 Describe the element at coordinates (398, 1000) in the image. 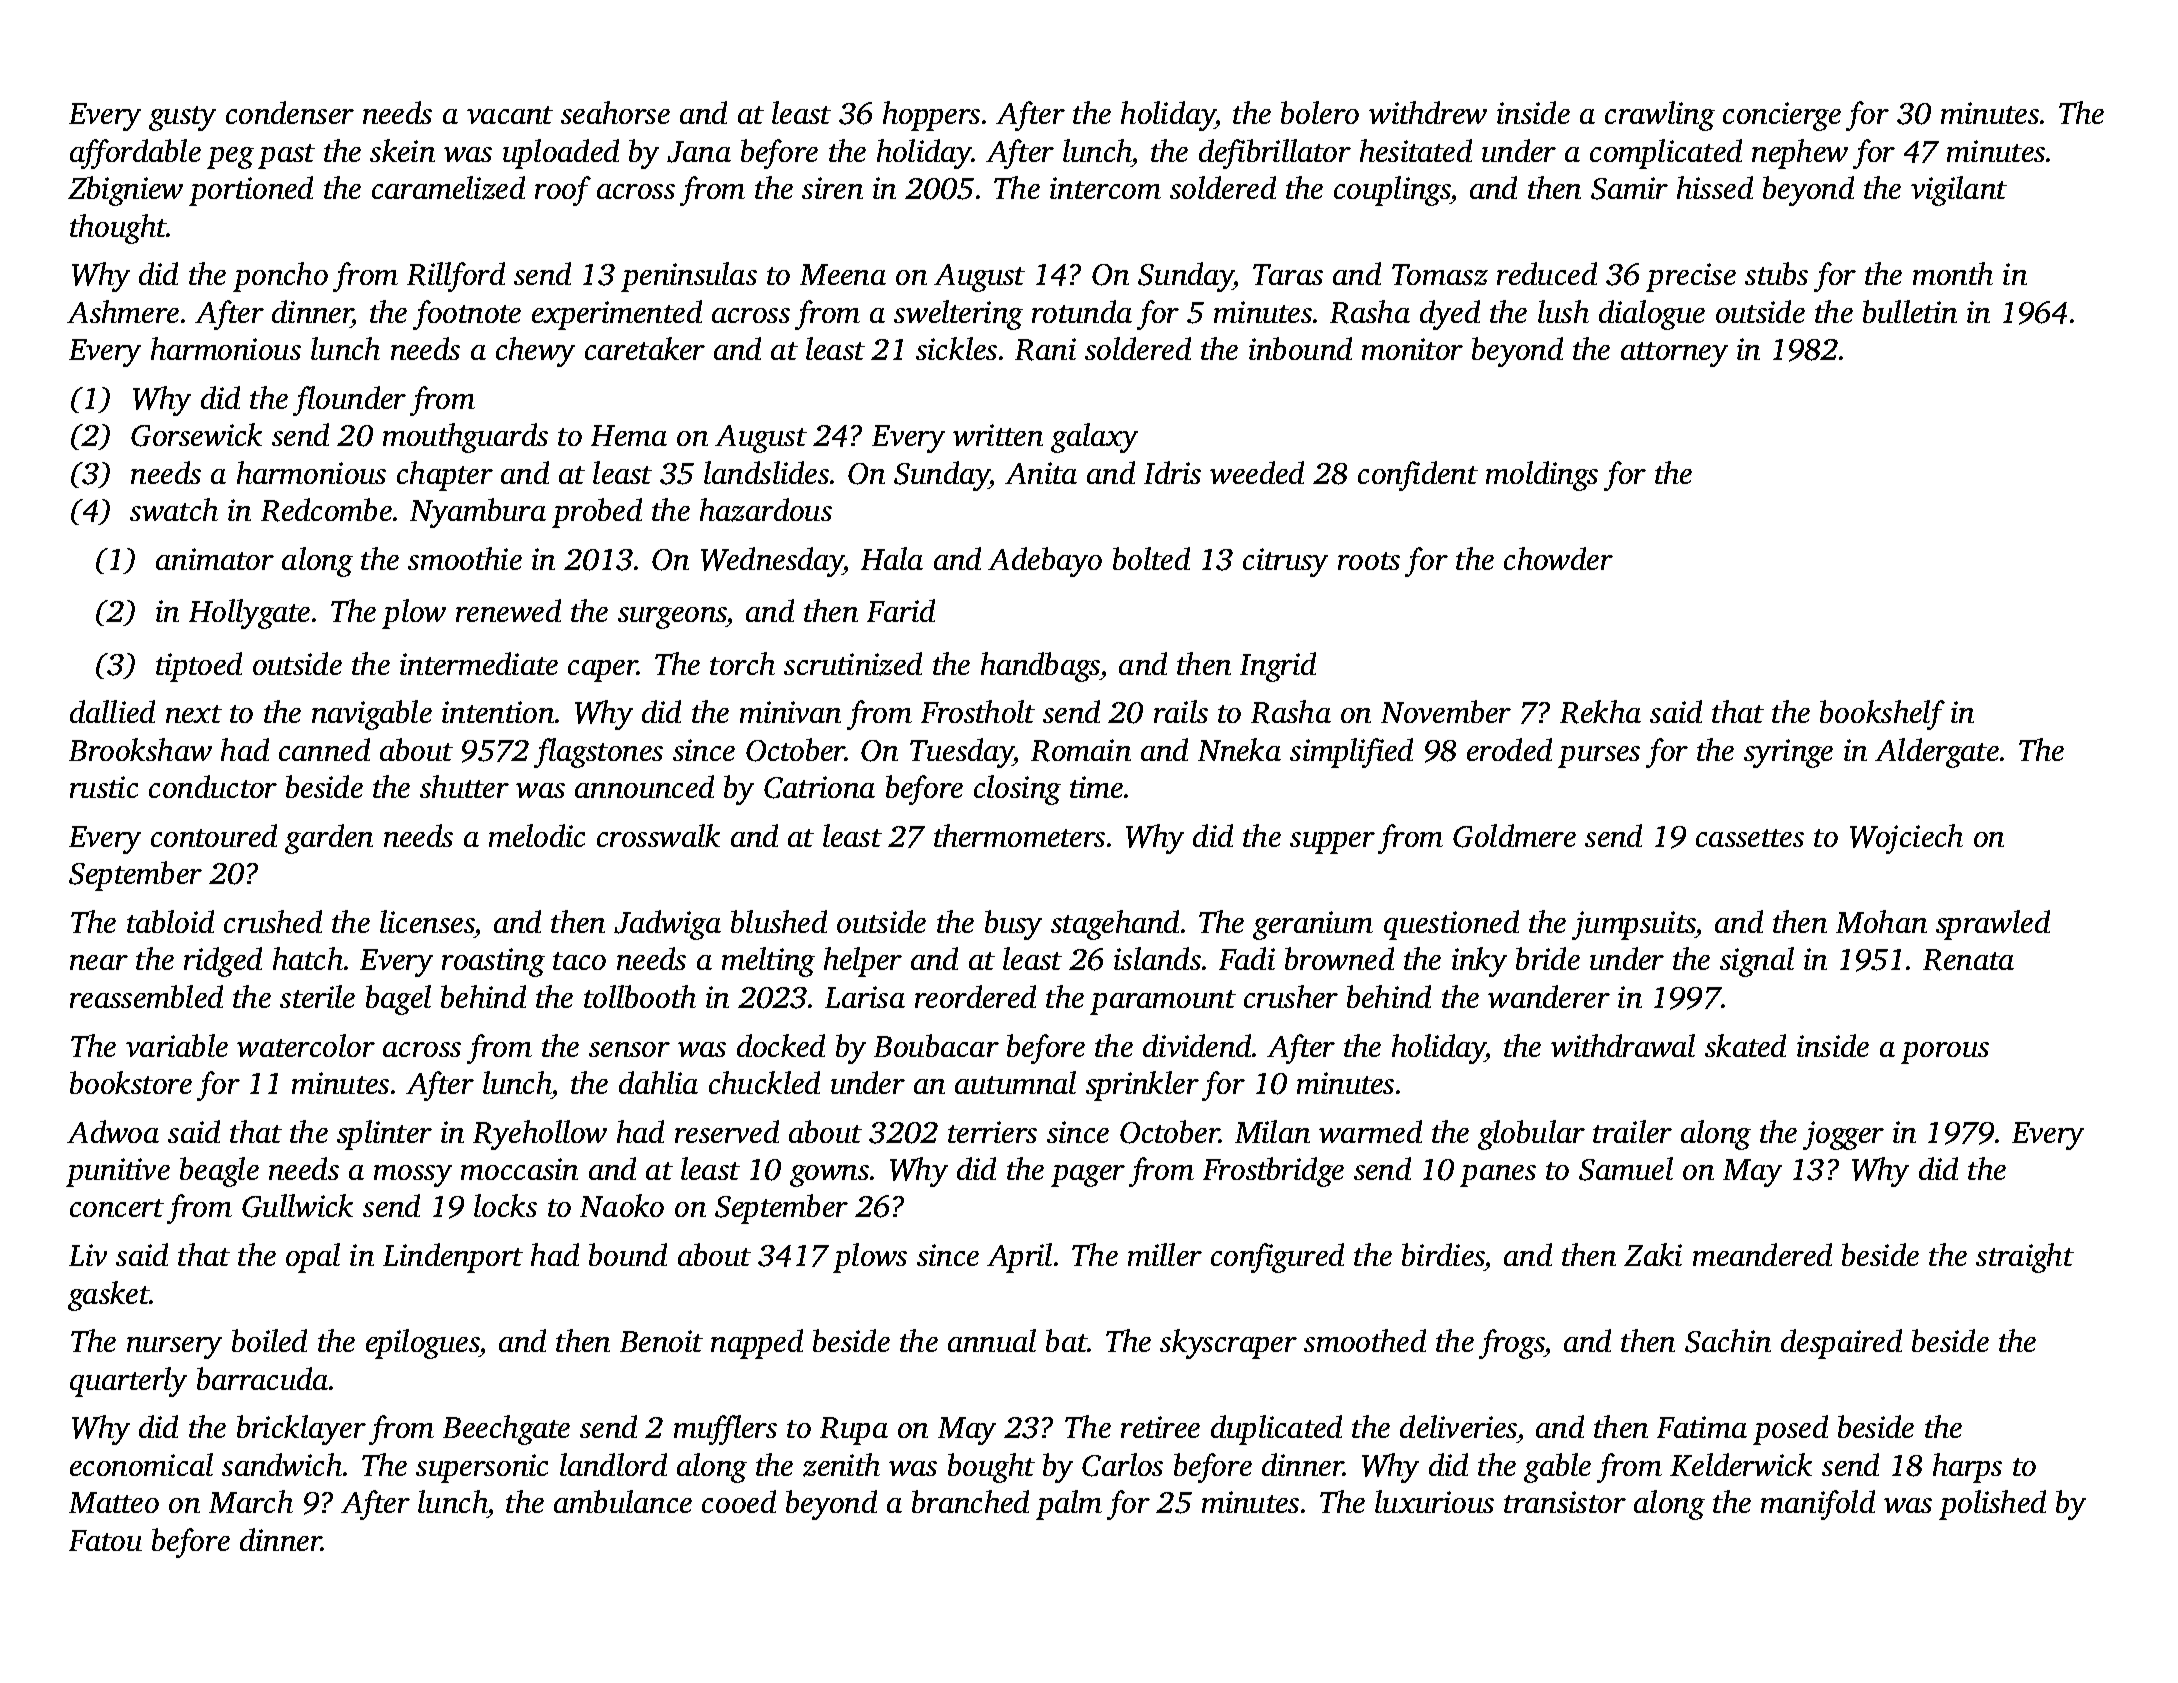

I see `bagel` at that location.
